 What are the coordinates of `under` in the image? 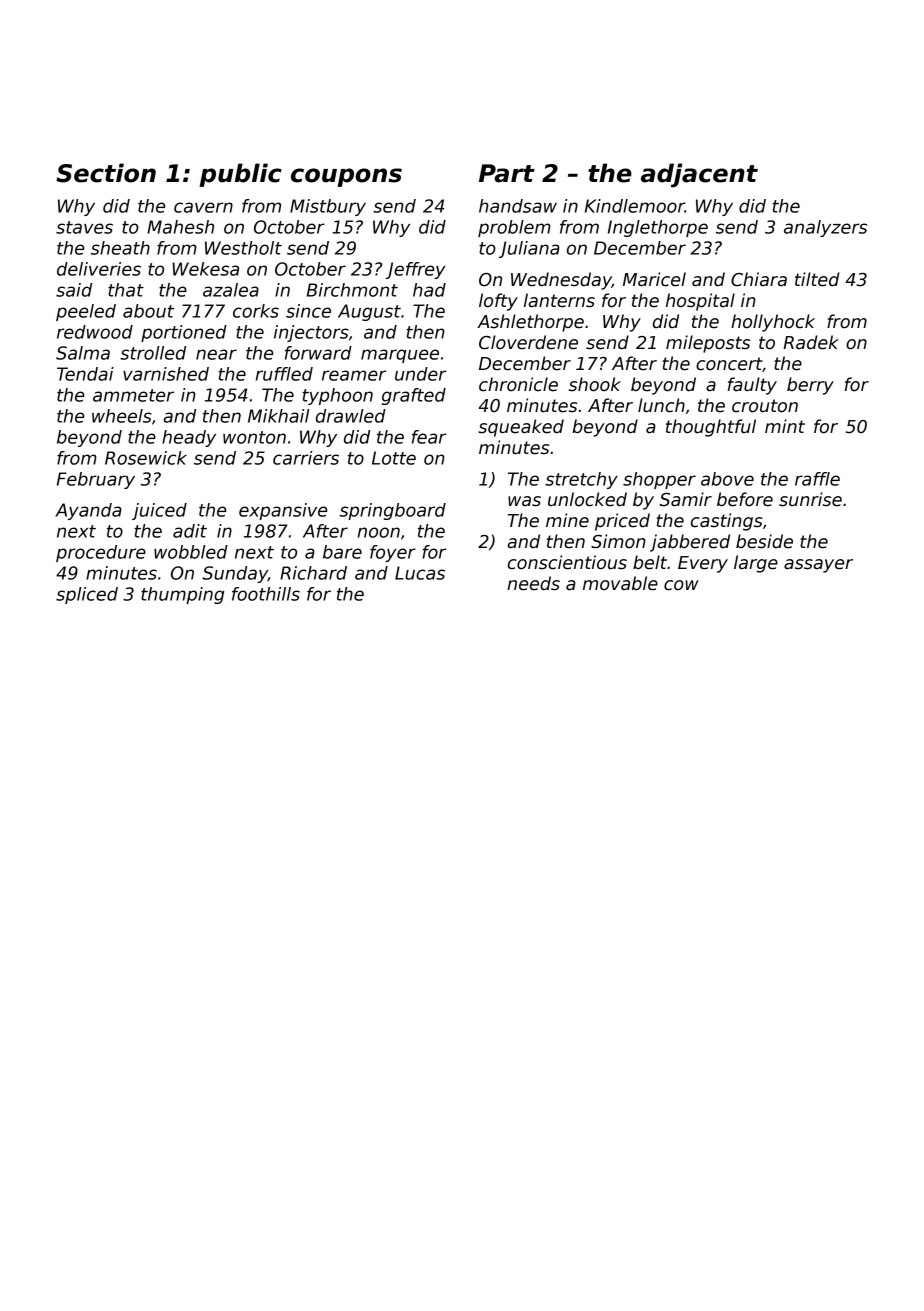 It's located at (420, 374).
